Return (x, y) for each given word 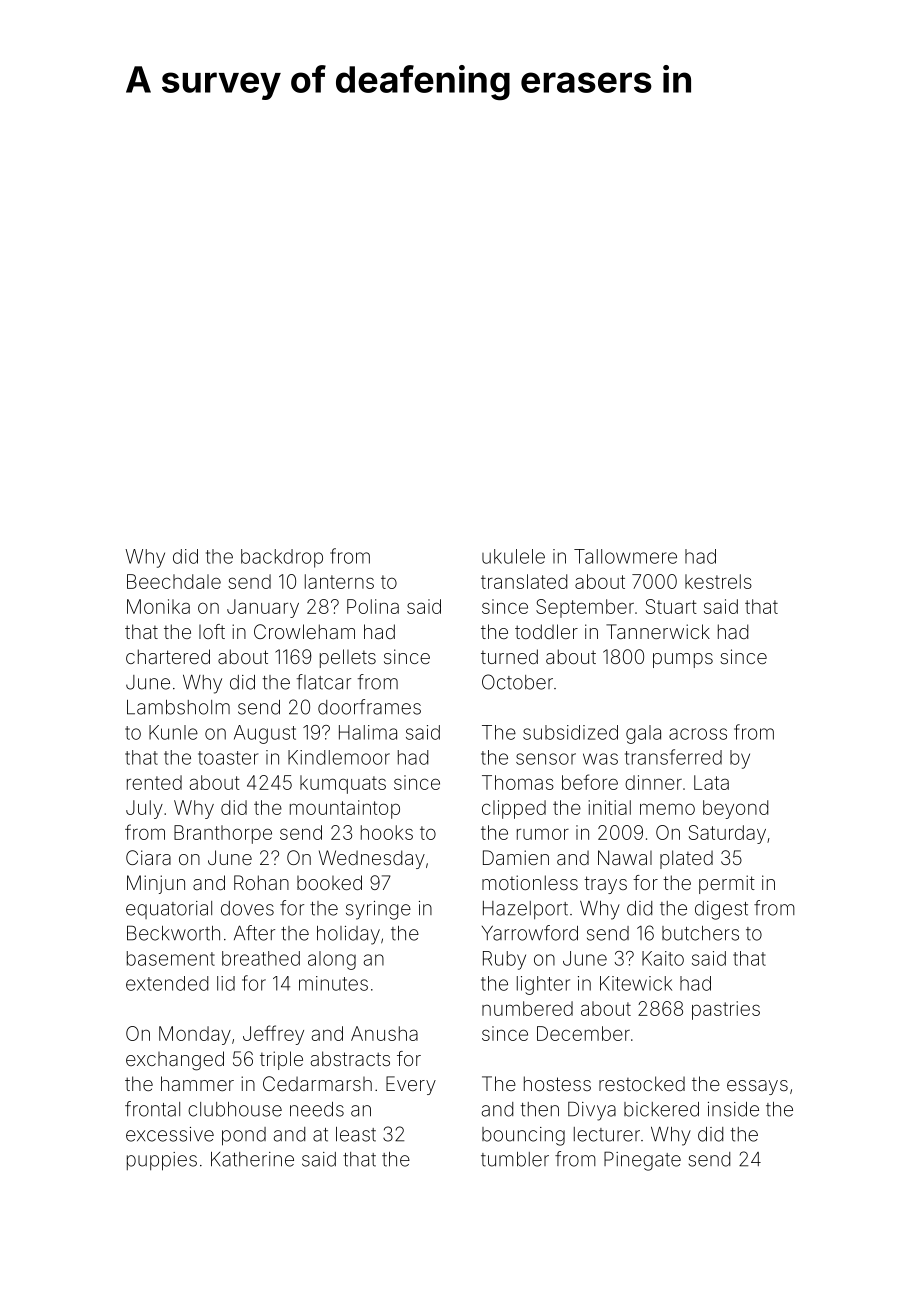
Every (411, 1085)
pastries (726, 1010)
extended (167, 983)
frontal (152, 1109)
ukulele (513, 556)
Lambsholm (178, 707)
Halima (368, 732)
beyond (735, 809)
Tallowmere (625, 556)
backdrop (282, 558)
